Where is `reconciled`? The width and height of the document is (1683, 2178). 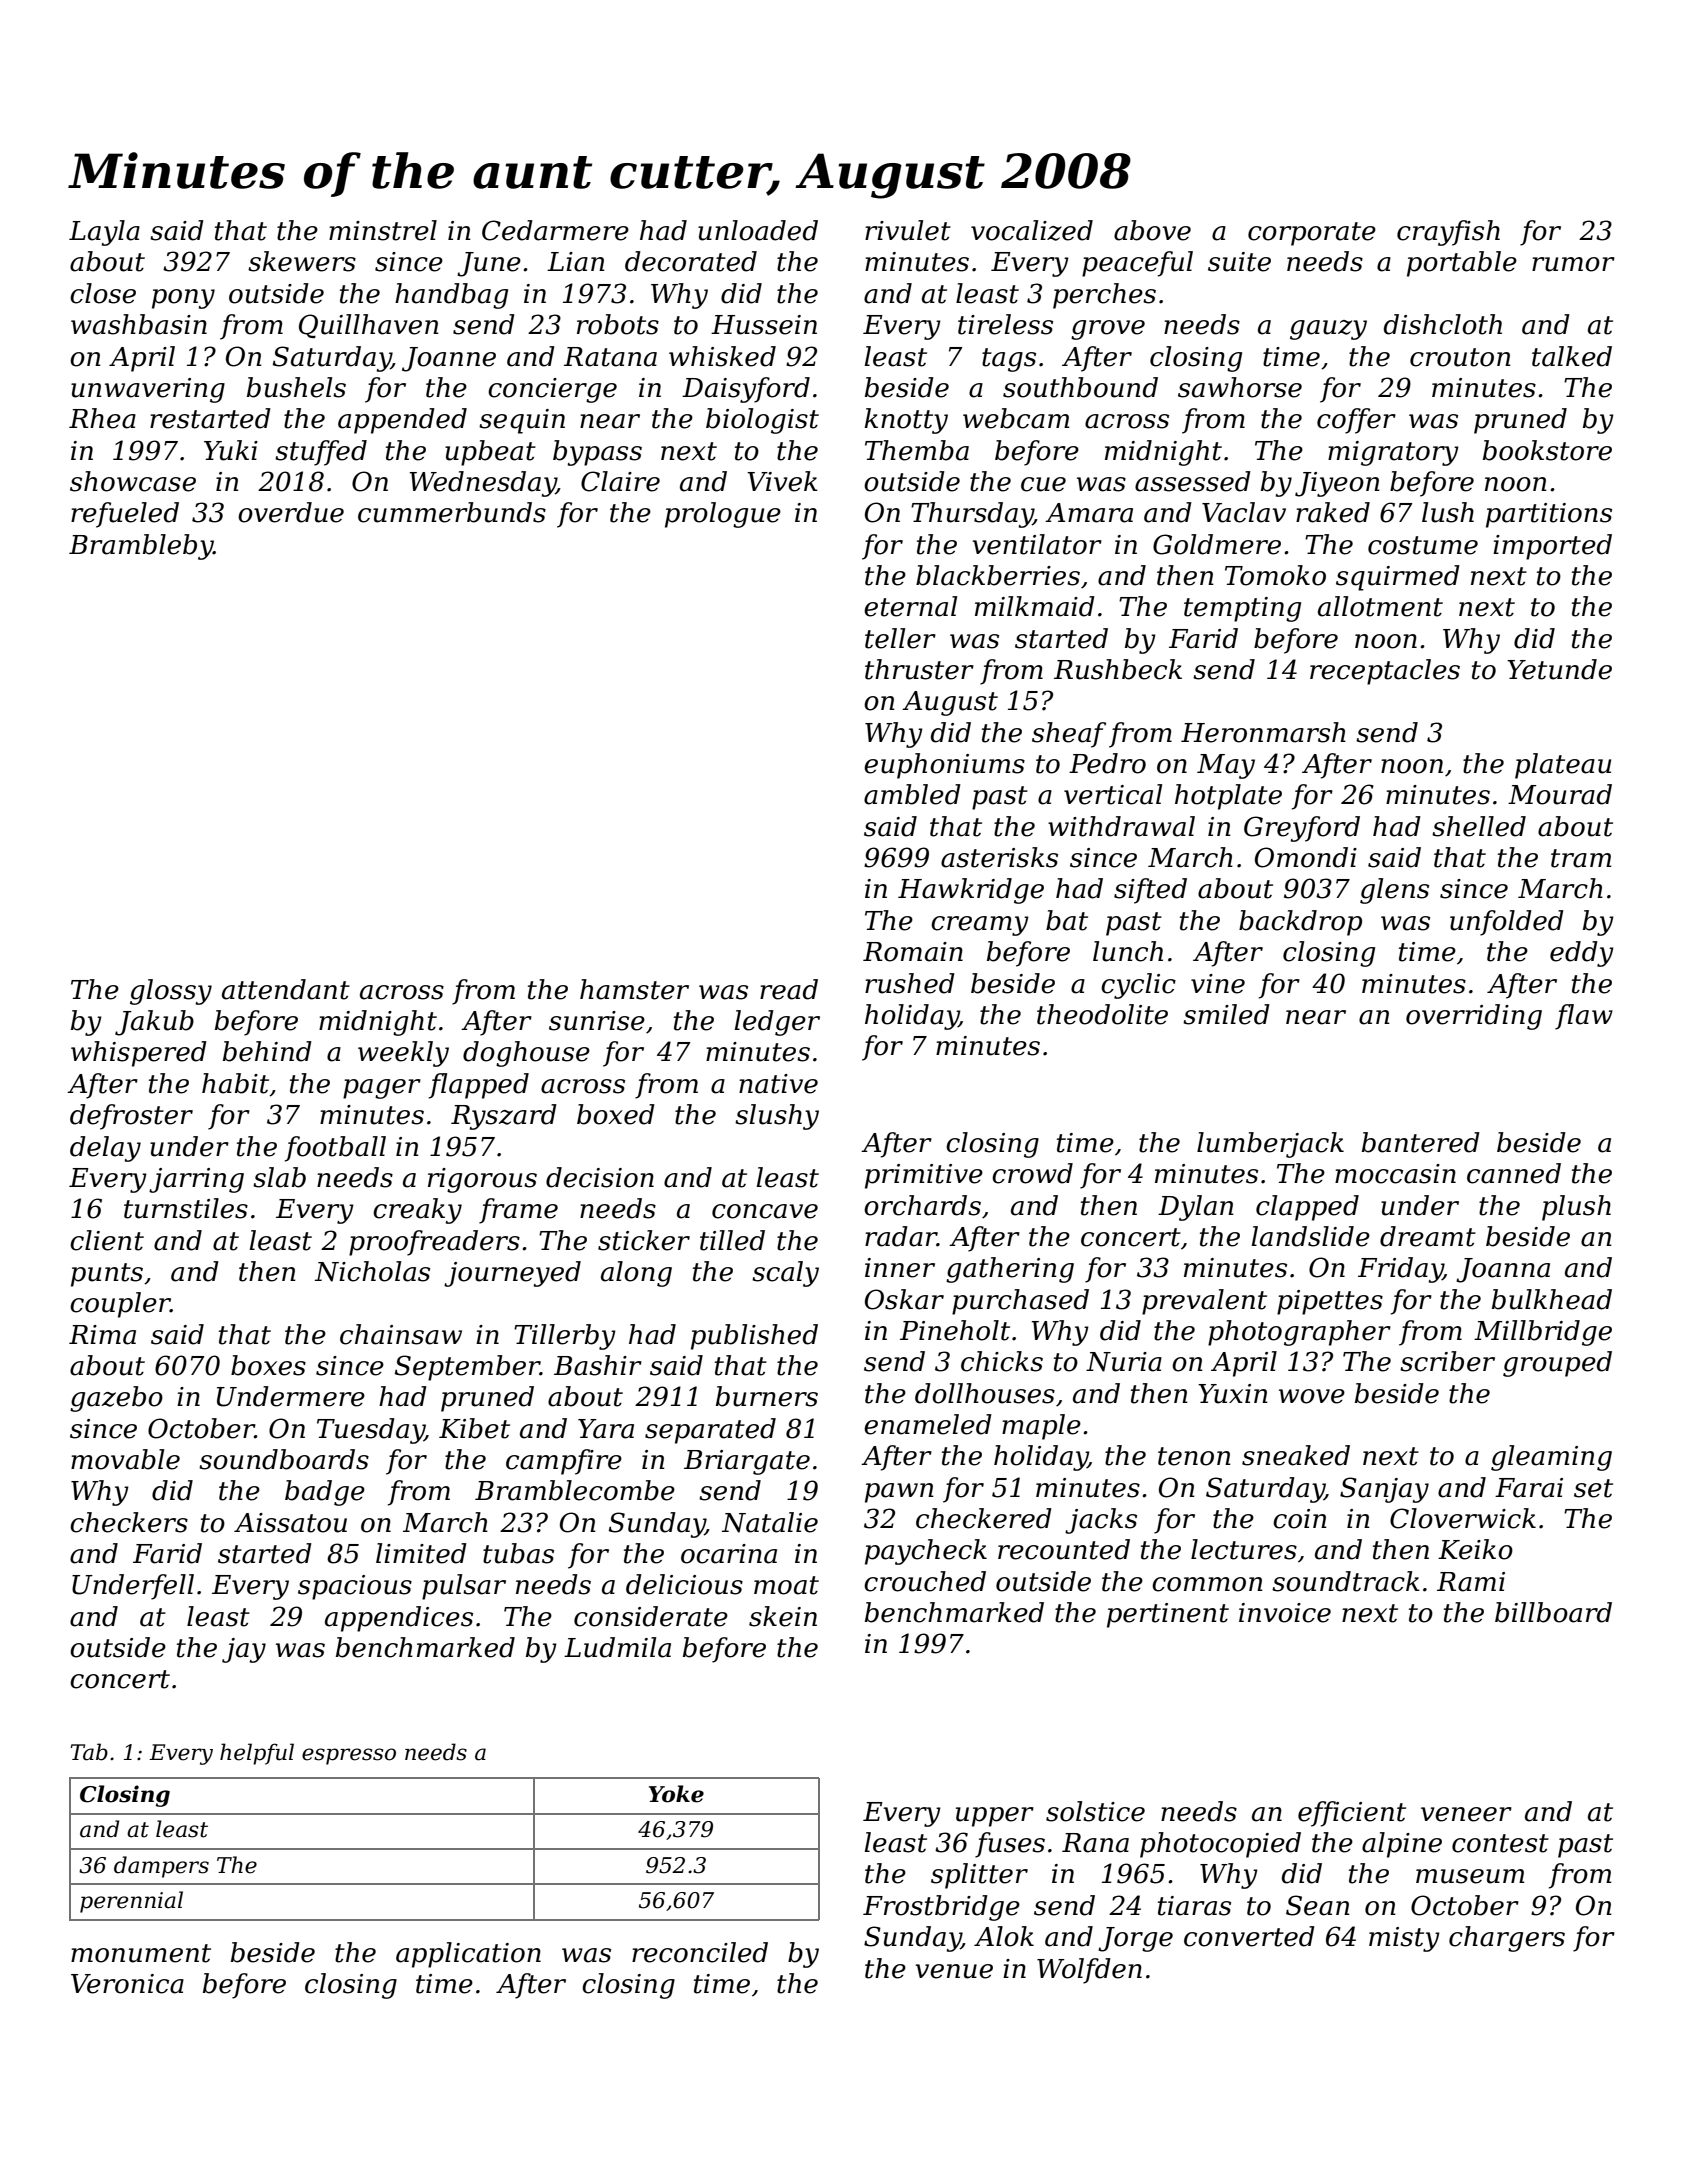
reconciled is located at coordinates (700, 1952).
